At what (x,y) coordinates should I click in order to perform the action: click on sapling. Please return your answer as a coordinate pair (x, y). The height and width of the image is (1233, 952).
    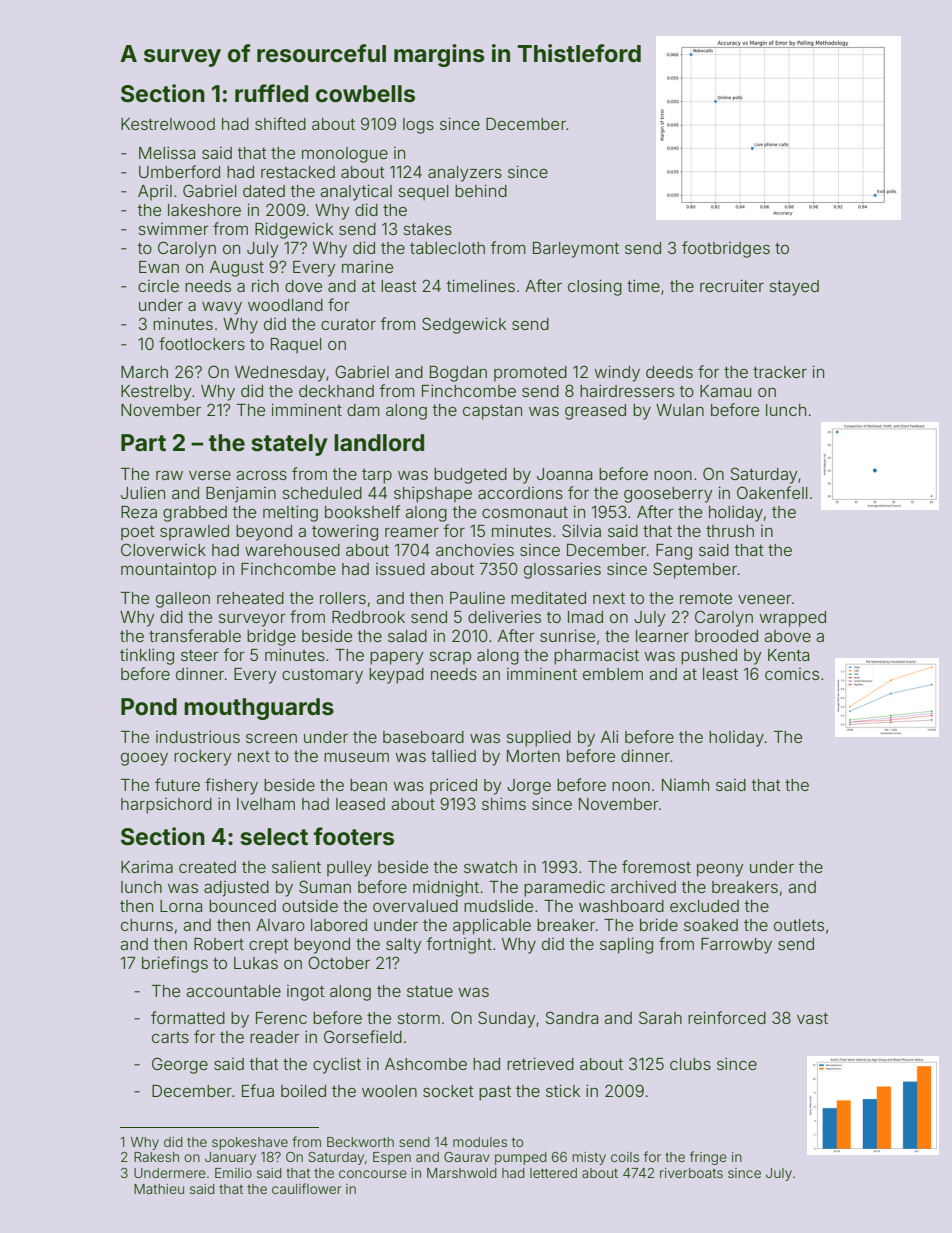
    Looking at the image, I should click on (626, 945).
